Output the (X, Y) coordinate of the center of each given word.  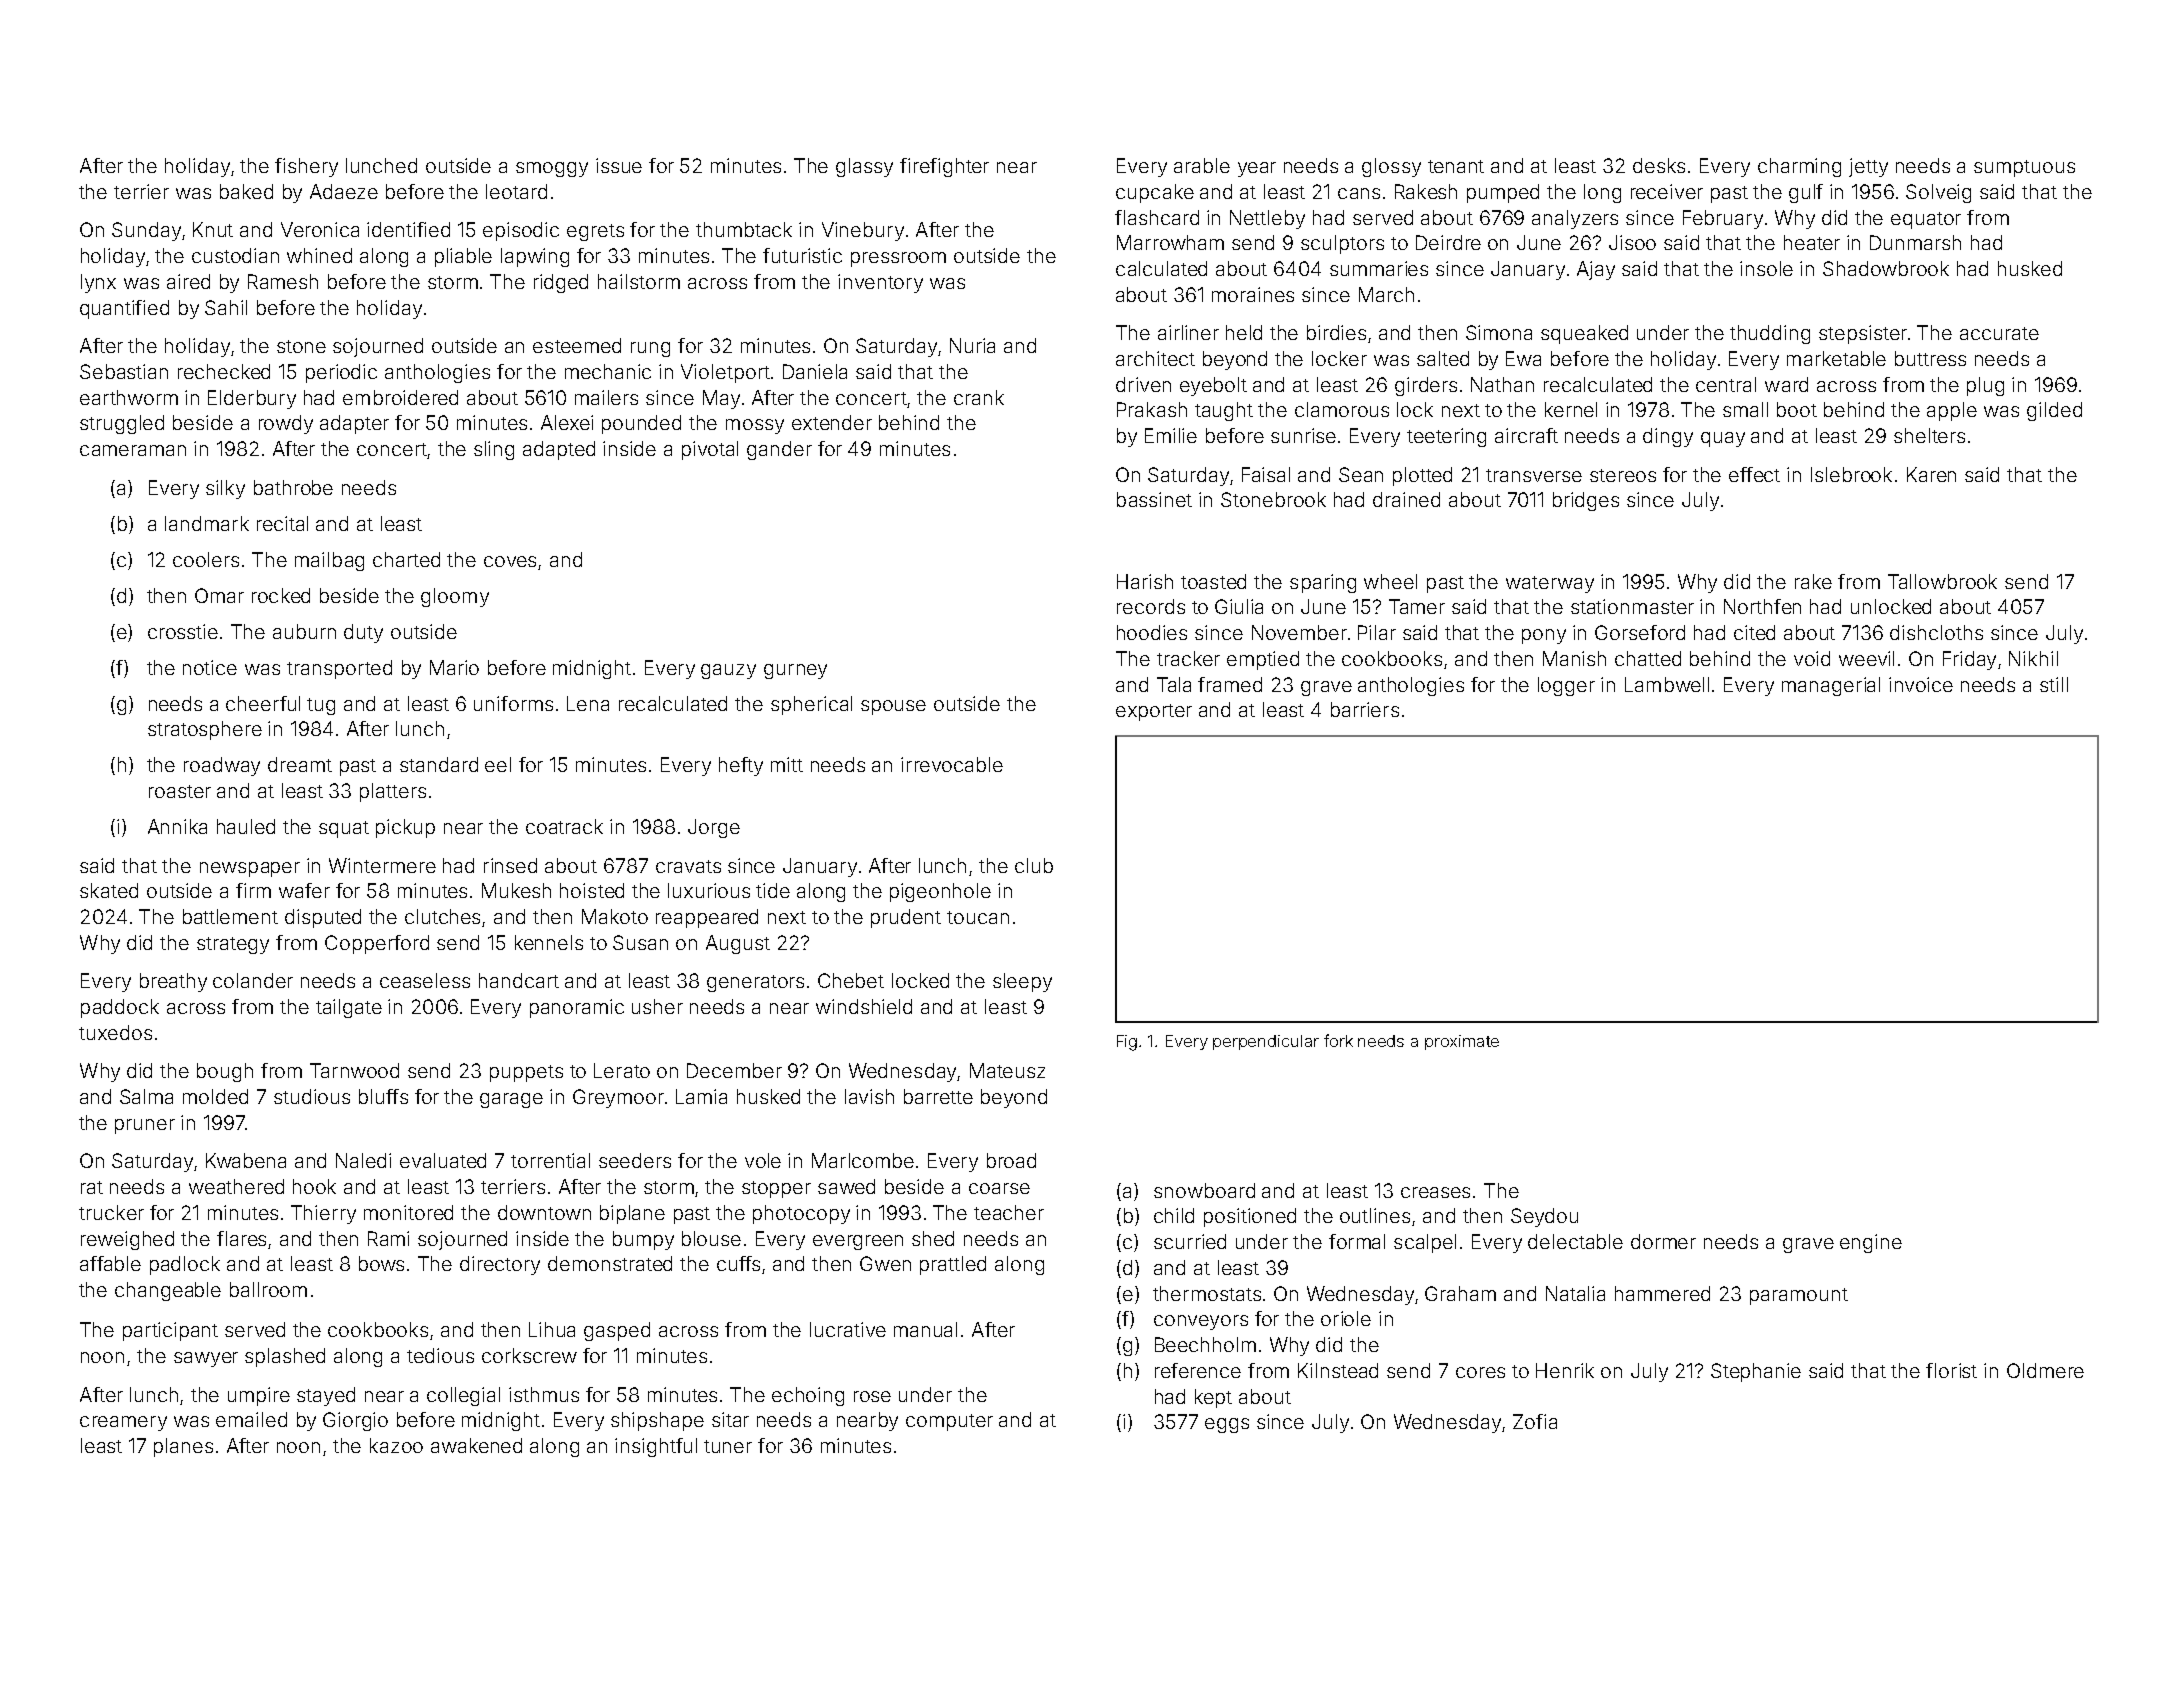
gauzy (728, 671)
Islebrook (1851, 474)
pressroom (898, 259)
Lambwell (1667, 684)
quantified (124, 309)
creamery (123, 1423)
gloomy (455, 597)
